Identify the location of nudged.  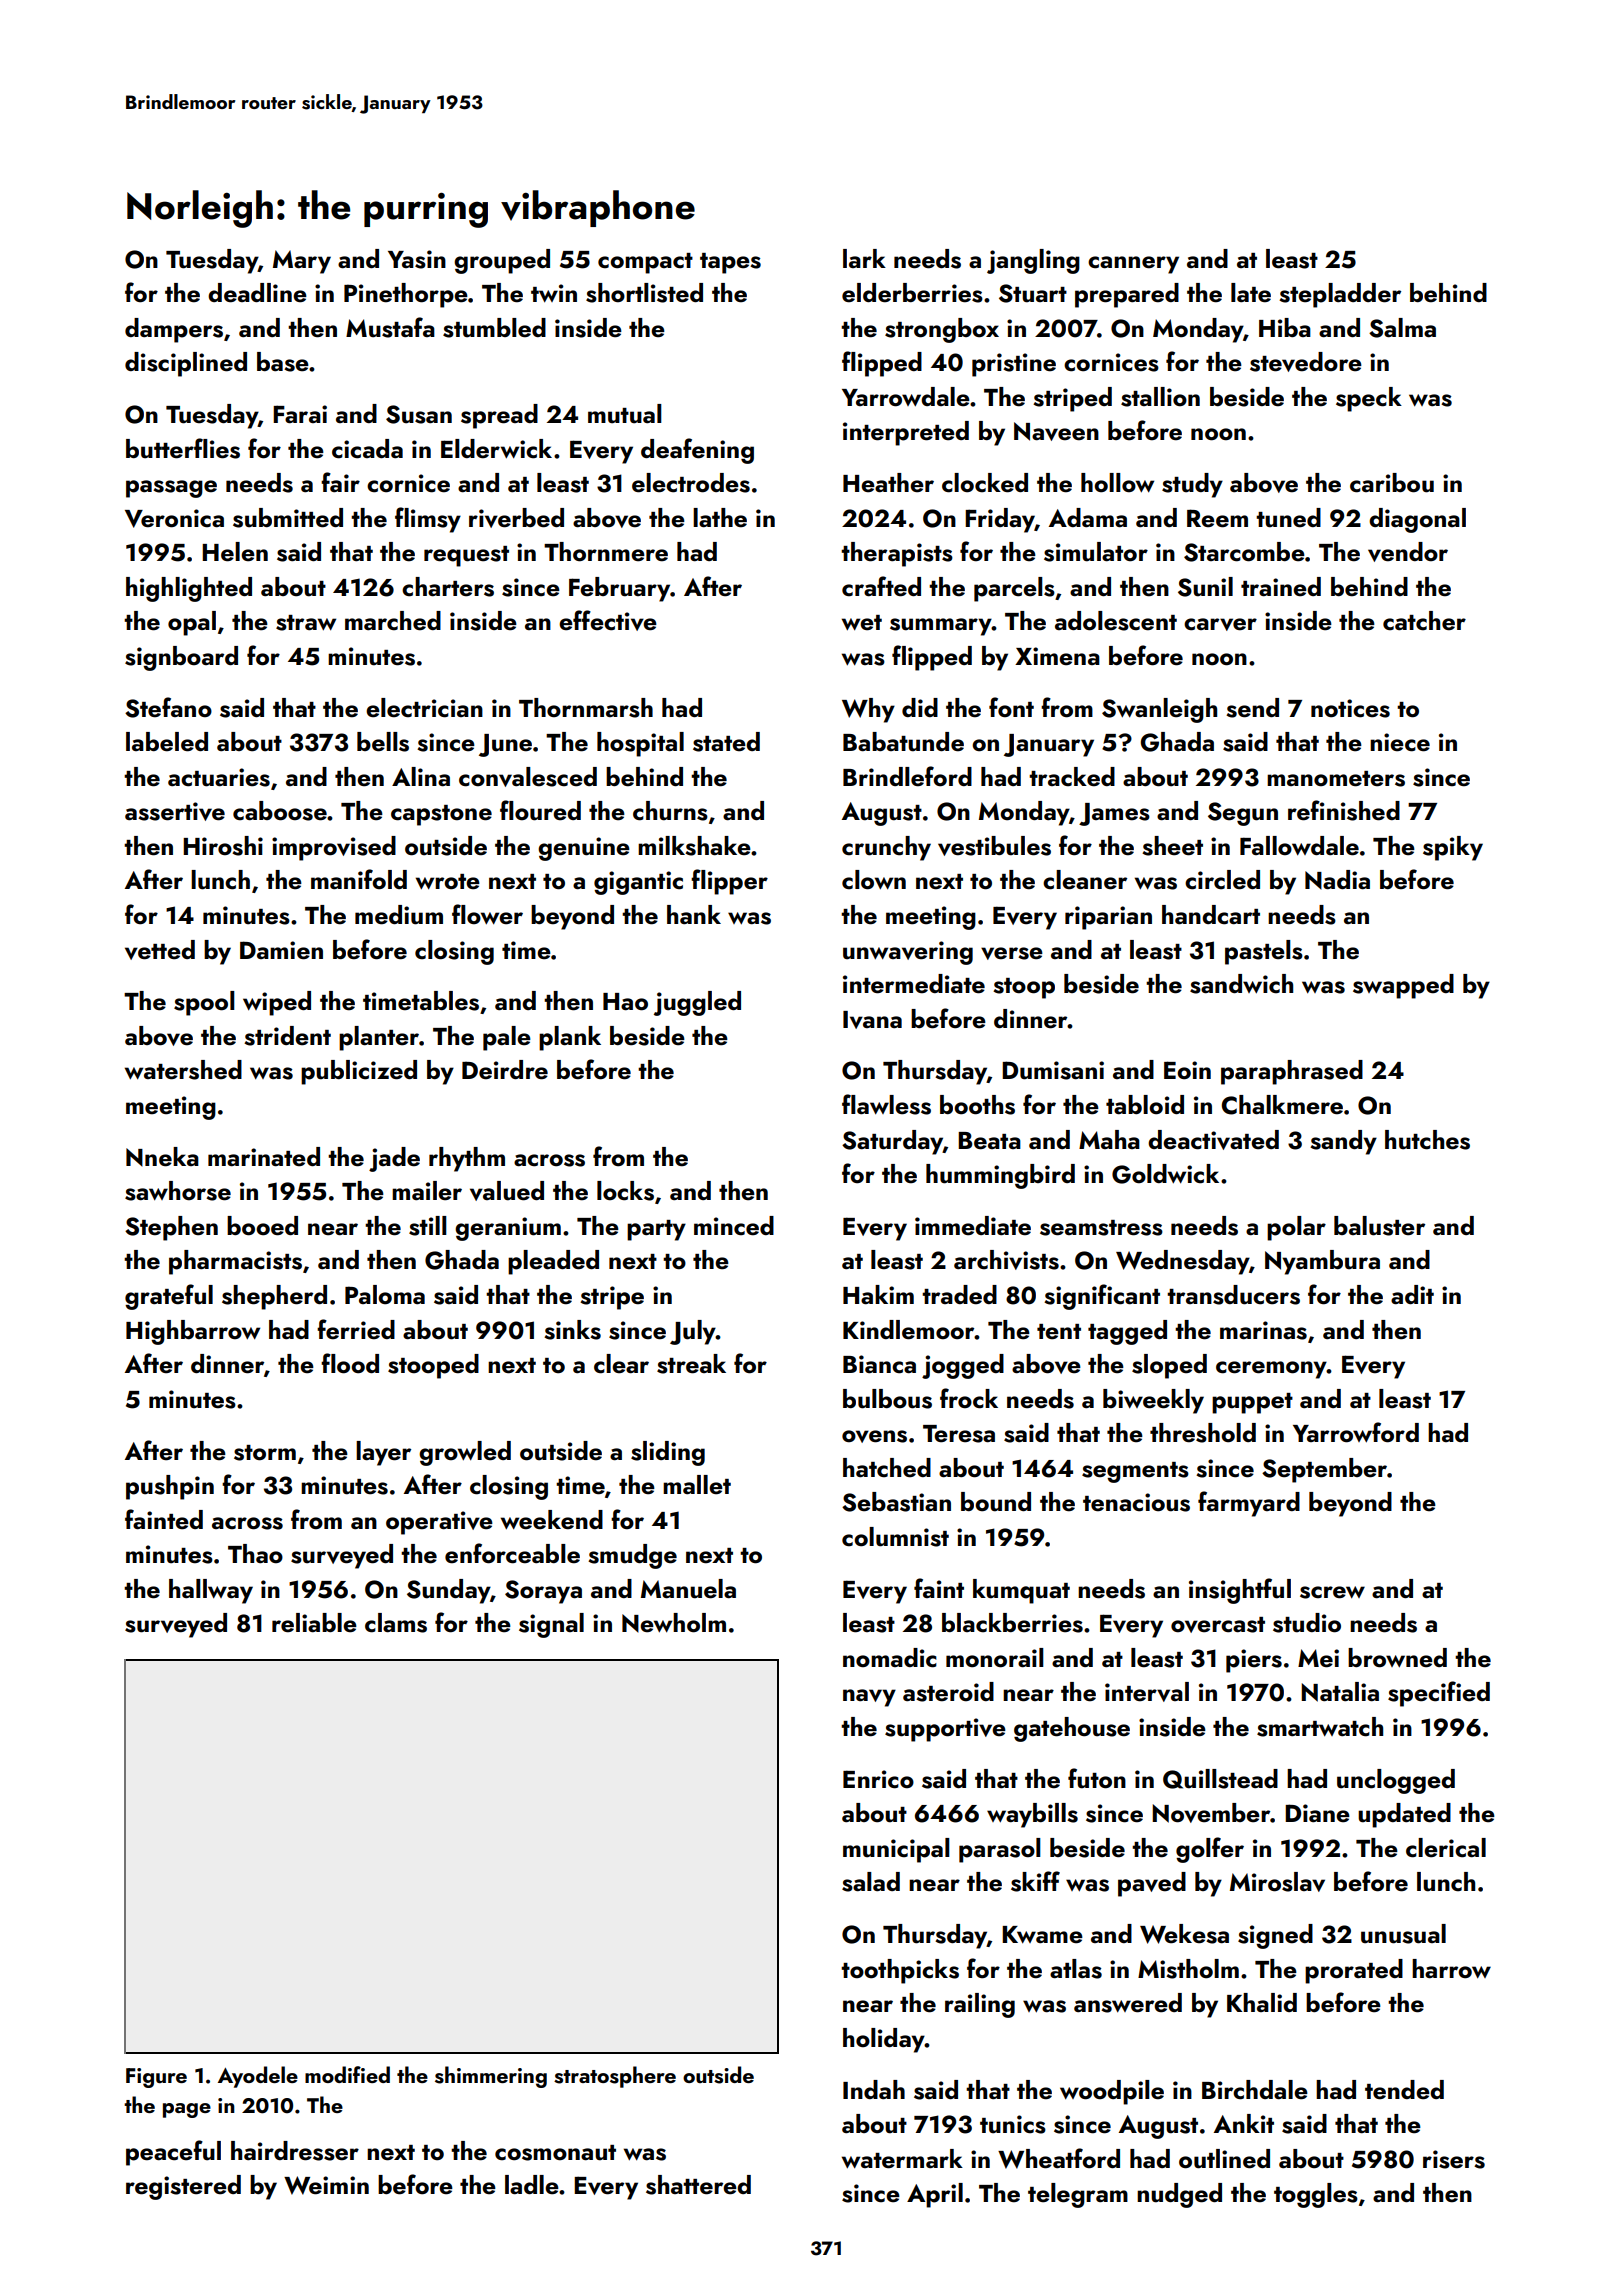
(1179, 2195).
